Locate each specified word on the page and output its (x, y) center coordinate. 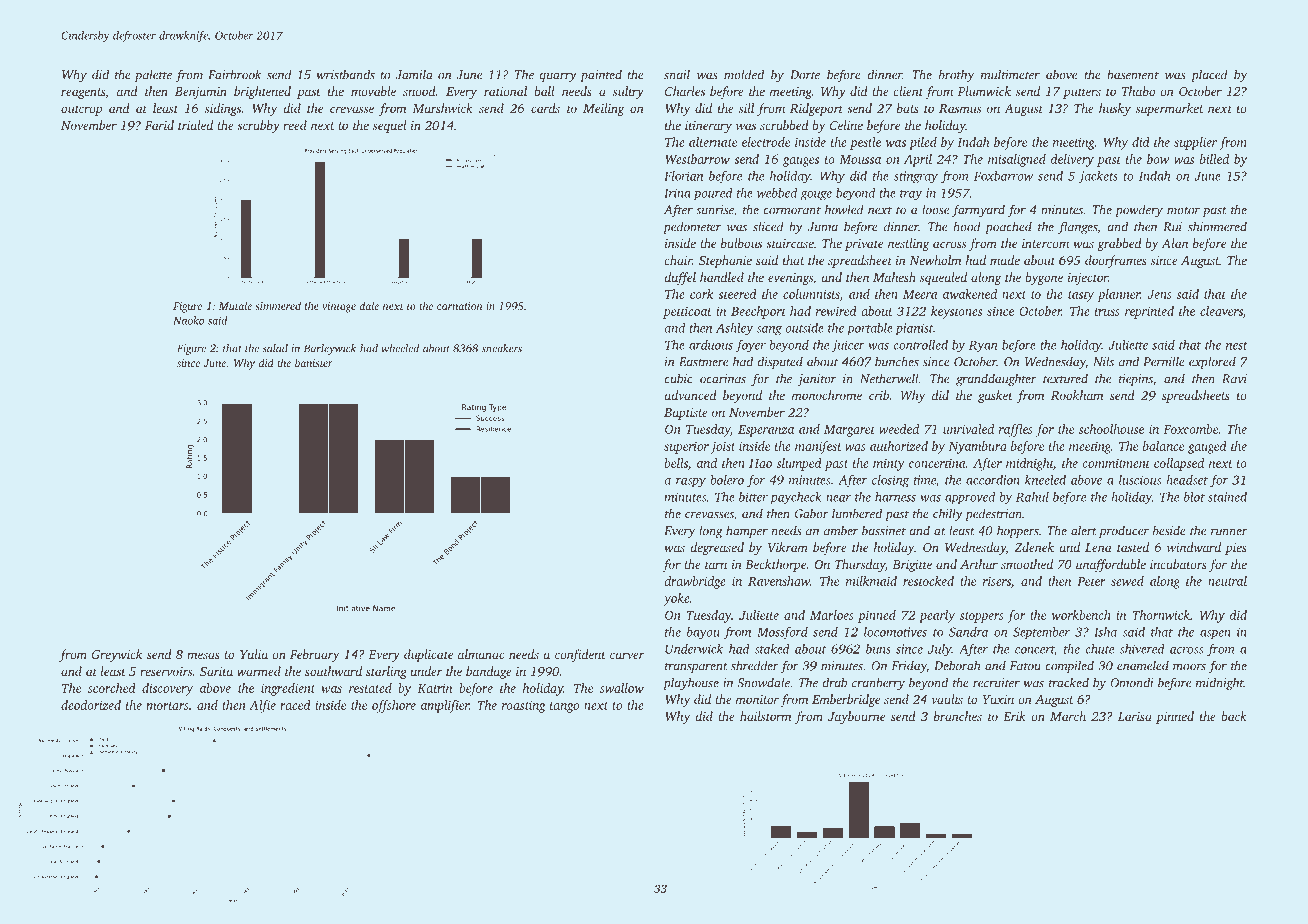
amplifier (445, 706)
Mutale (235, 305)
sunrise (715, 210)
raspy (691, 483)
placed (1209, 75)
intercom (1045, 243)
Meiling (603, 109)
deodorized (91, 705)
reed (295, 125)
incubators (1178, 564)
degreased (717, 548)
